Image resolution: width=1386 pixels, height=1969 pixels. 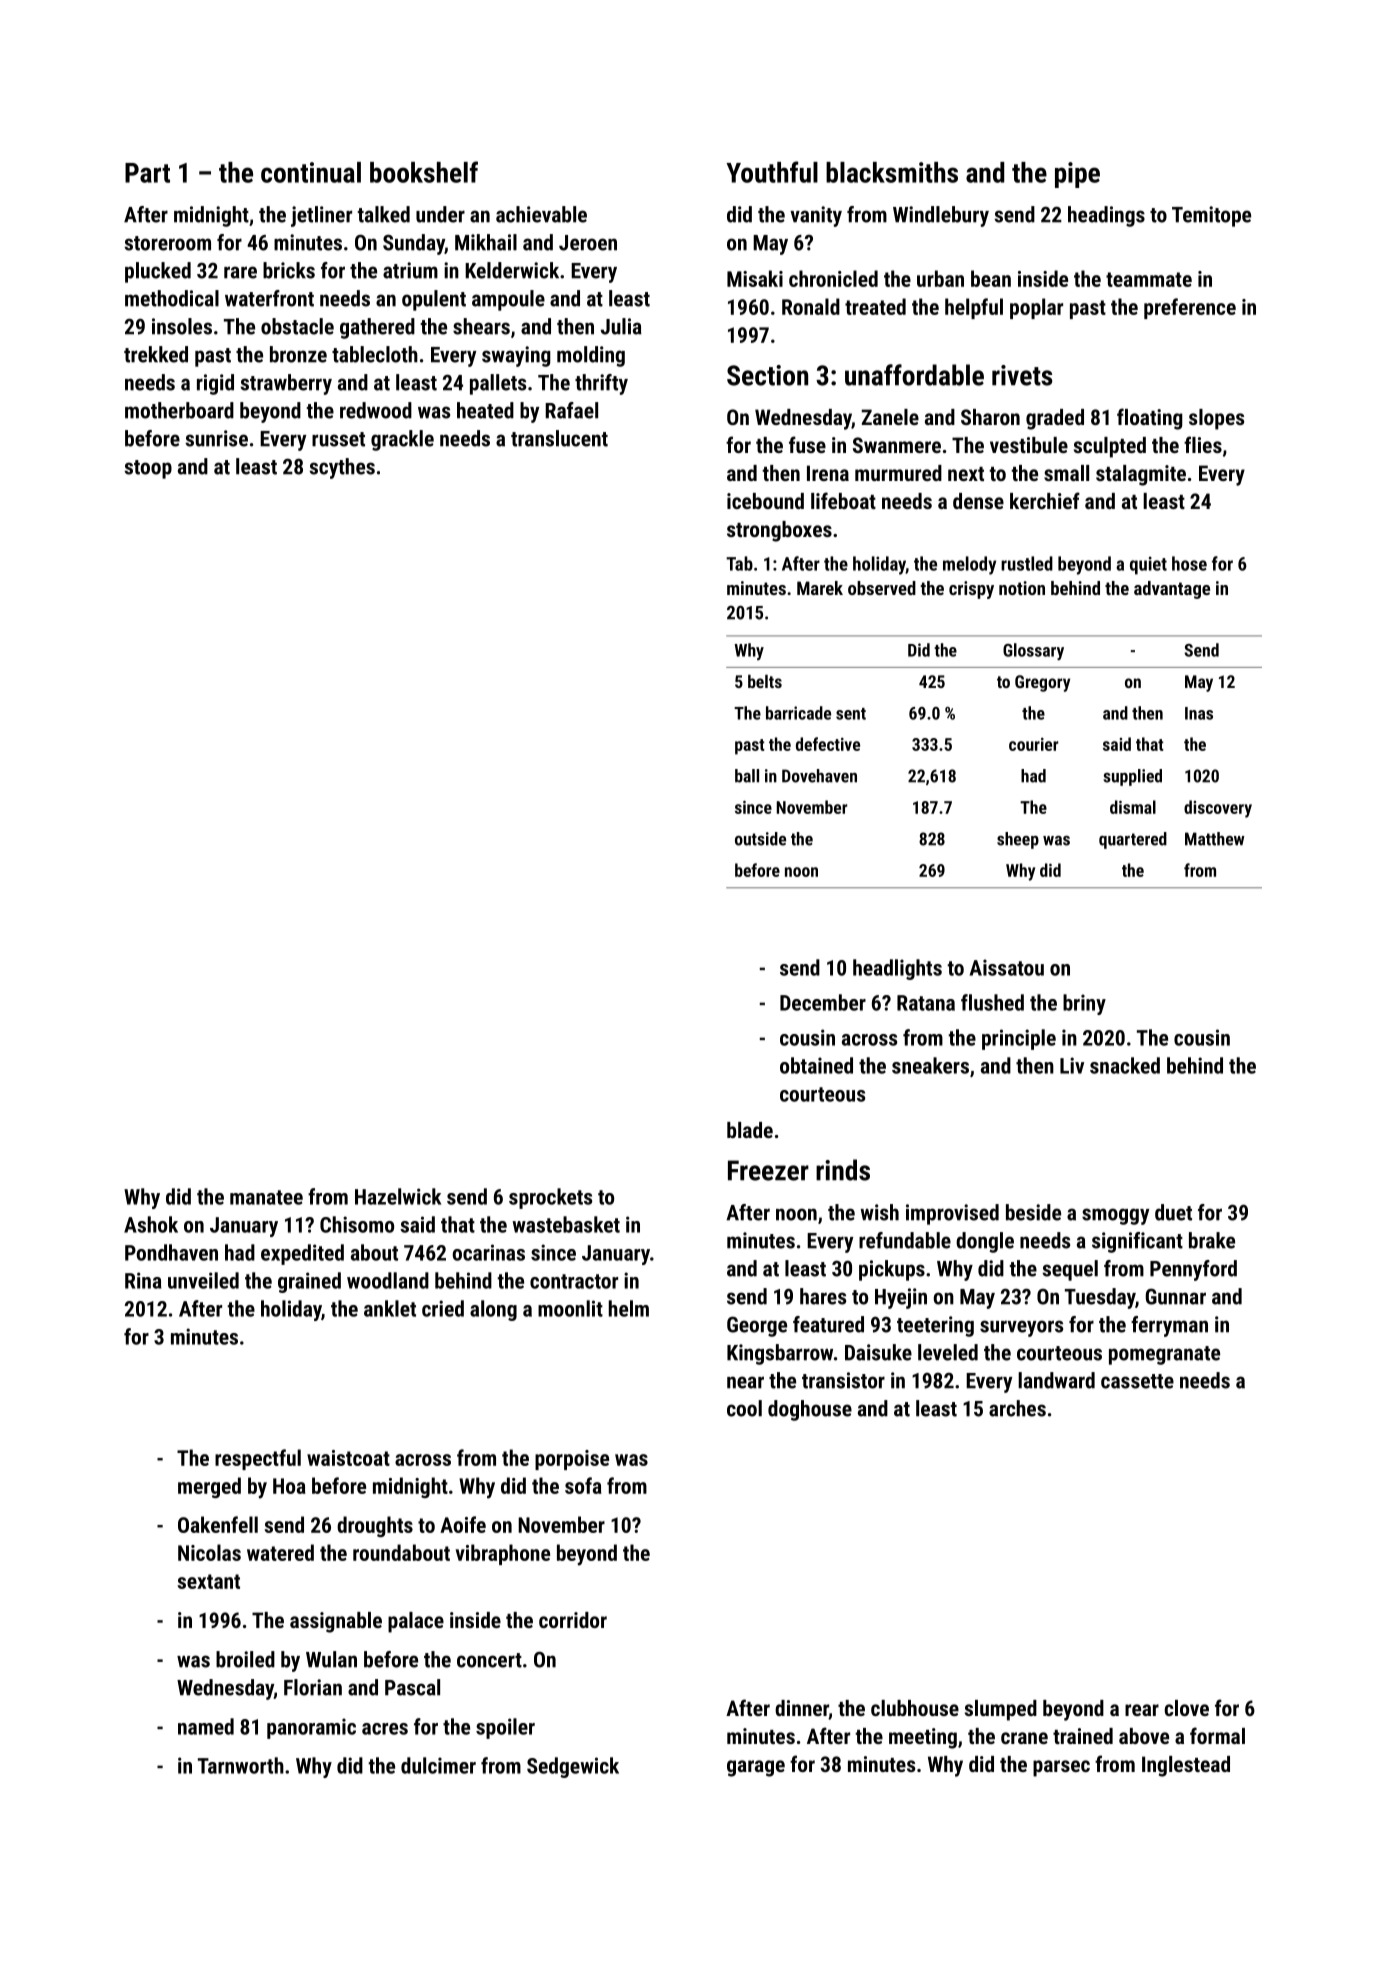 What do you see at coordinates (1045, 500) in the page?
I see `kerchief` at bounding box center [1045, 500].
